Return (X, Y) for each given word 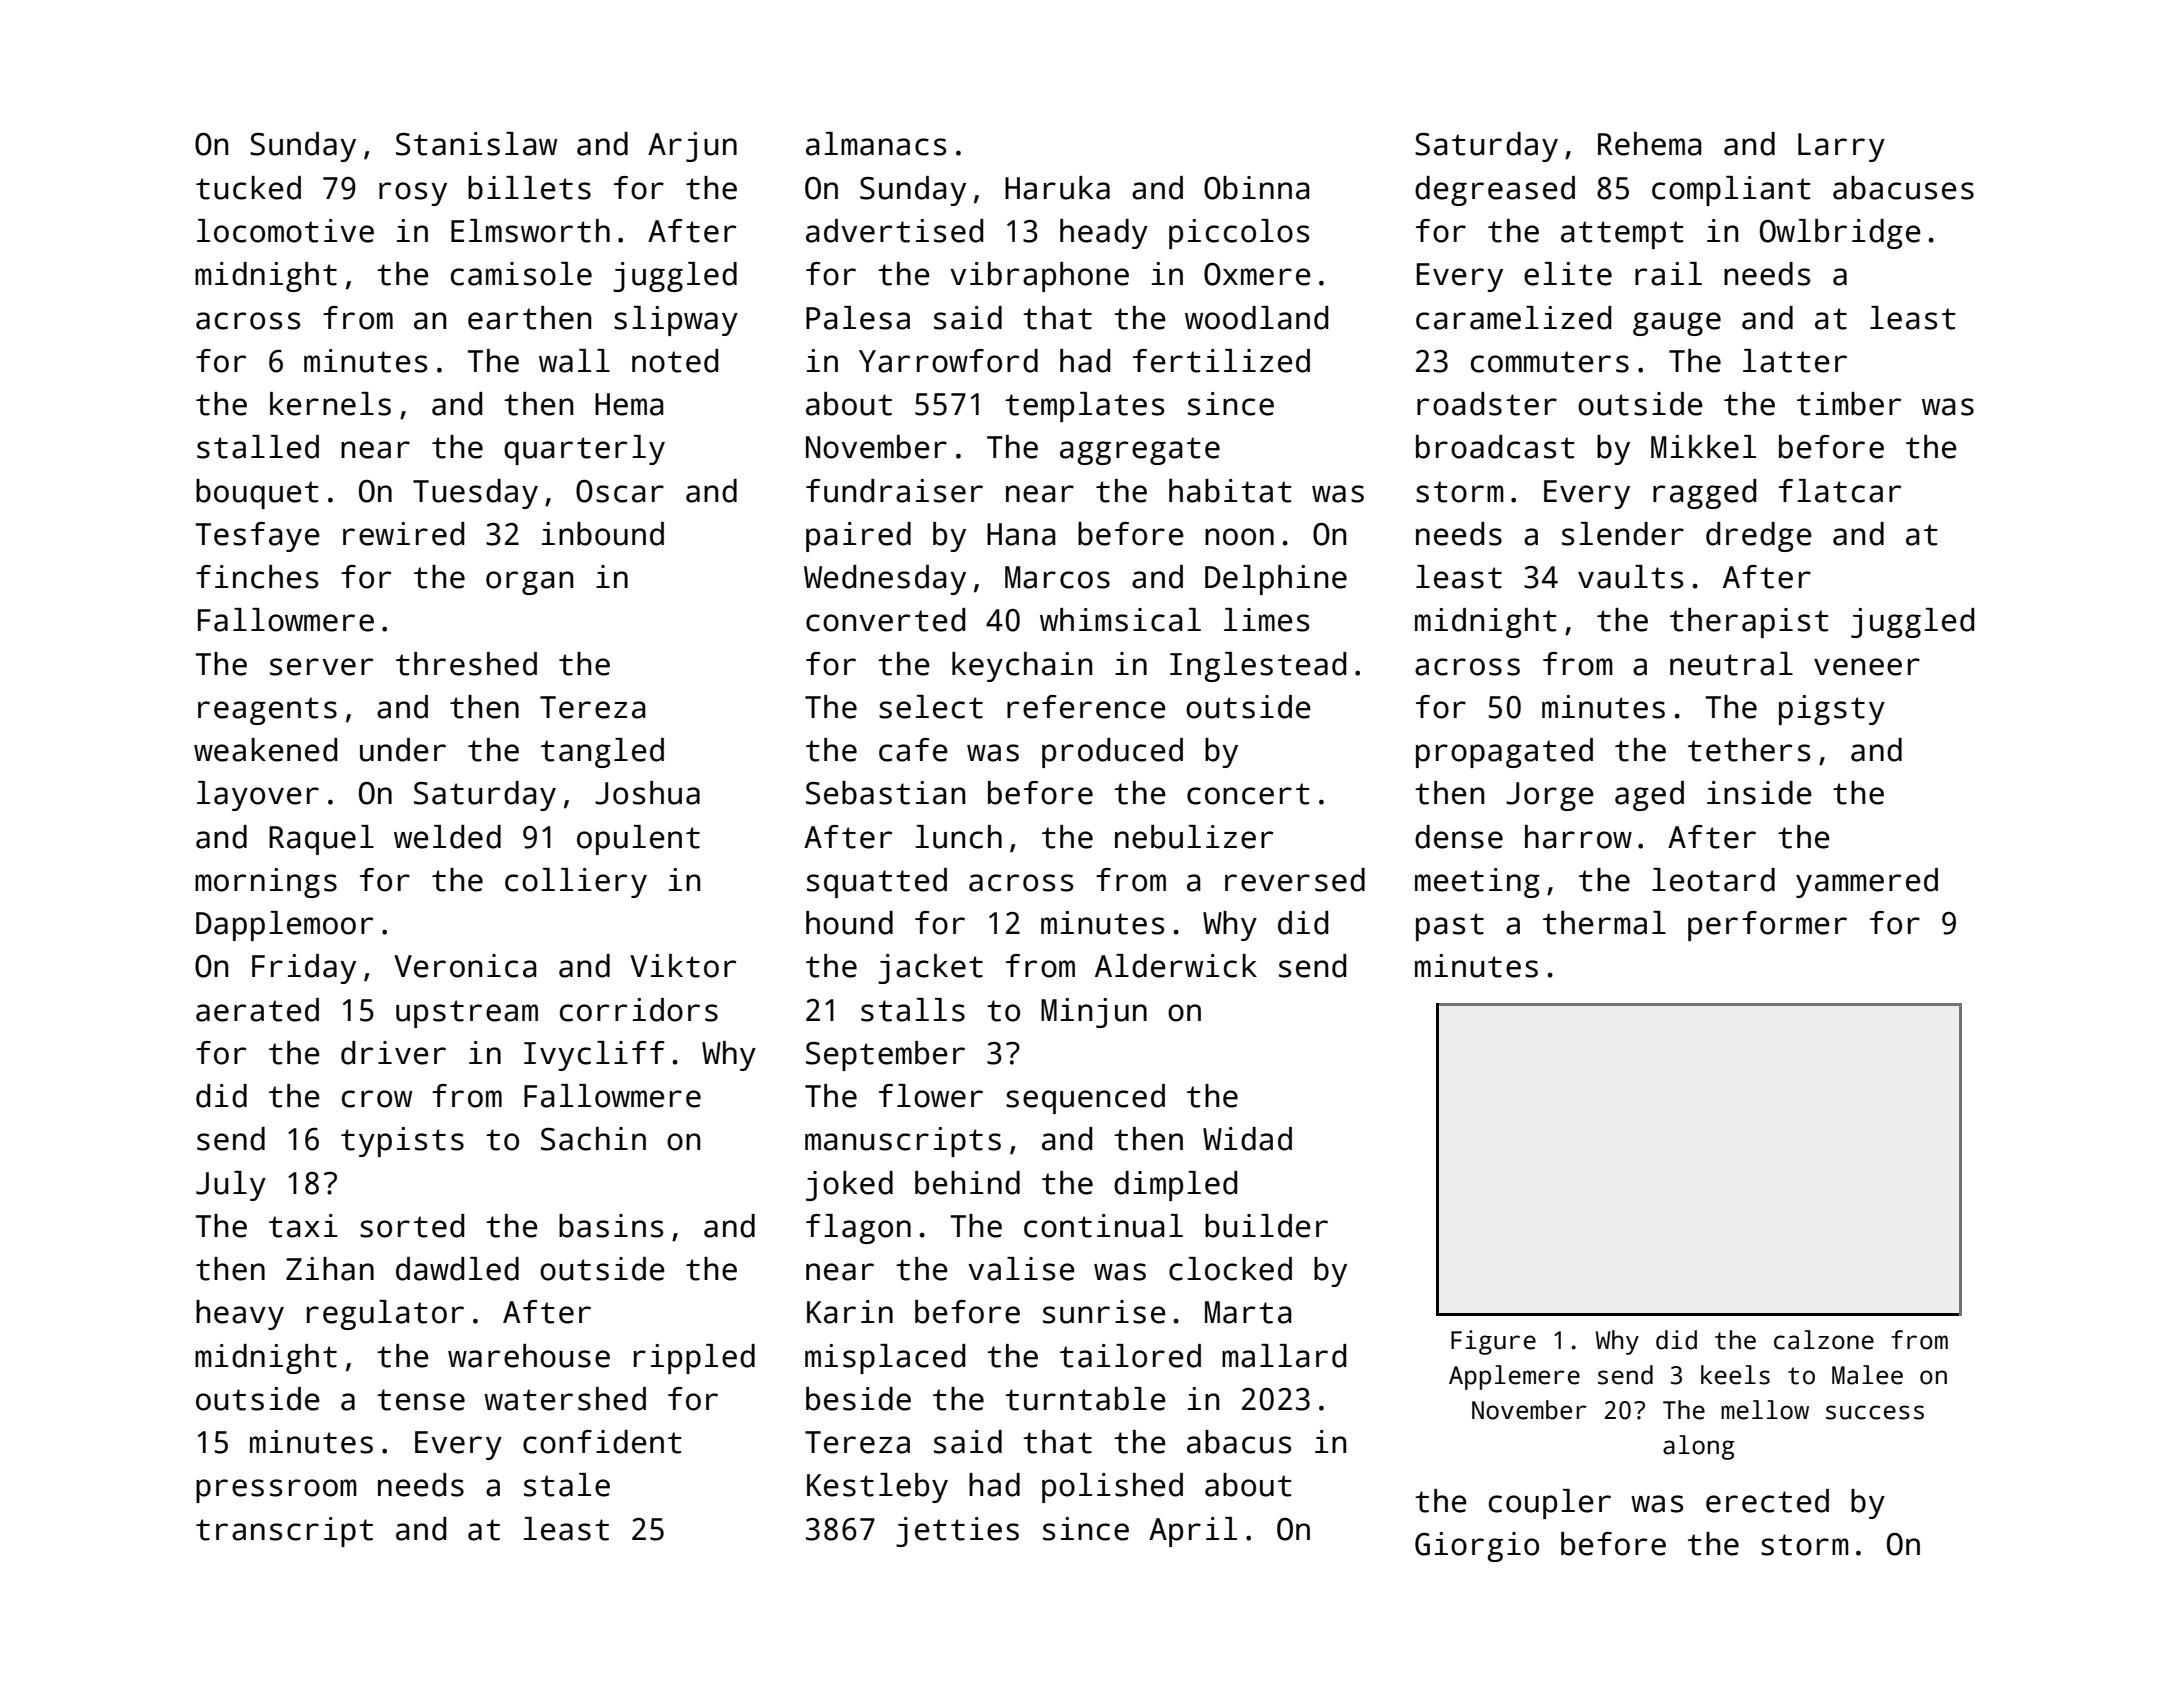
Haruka (1057, 188)
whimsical (1120, 620)
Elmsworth (530, 231)
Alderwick (1176, 966)
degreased (1495, 191)
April (1193, 1532)
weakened (265, 750)
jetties (957, 1532)
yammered (1867, 883)
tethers (1749, 750)
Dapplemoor (285, 926)
